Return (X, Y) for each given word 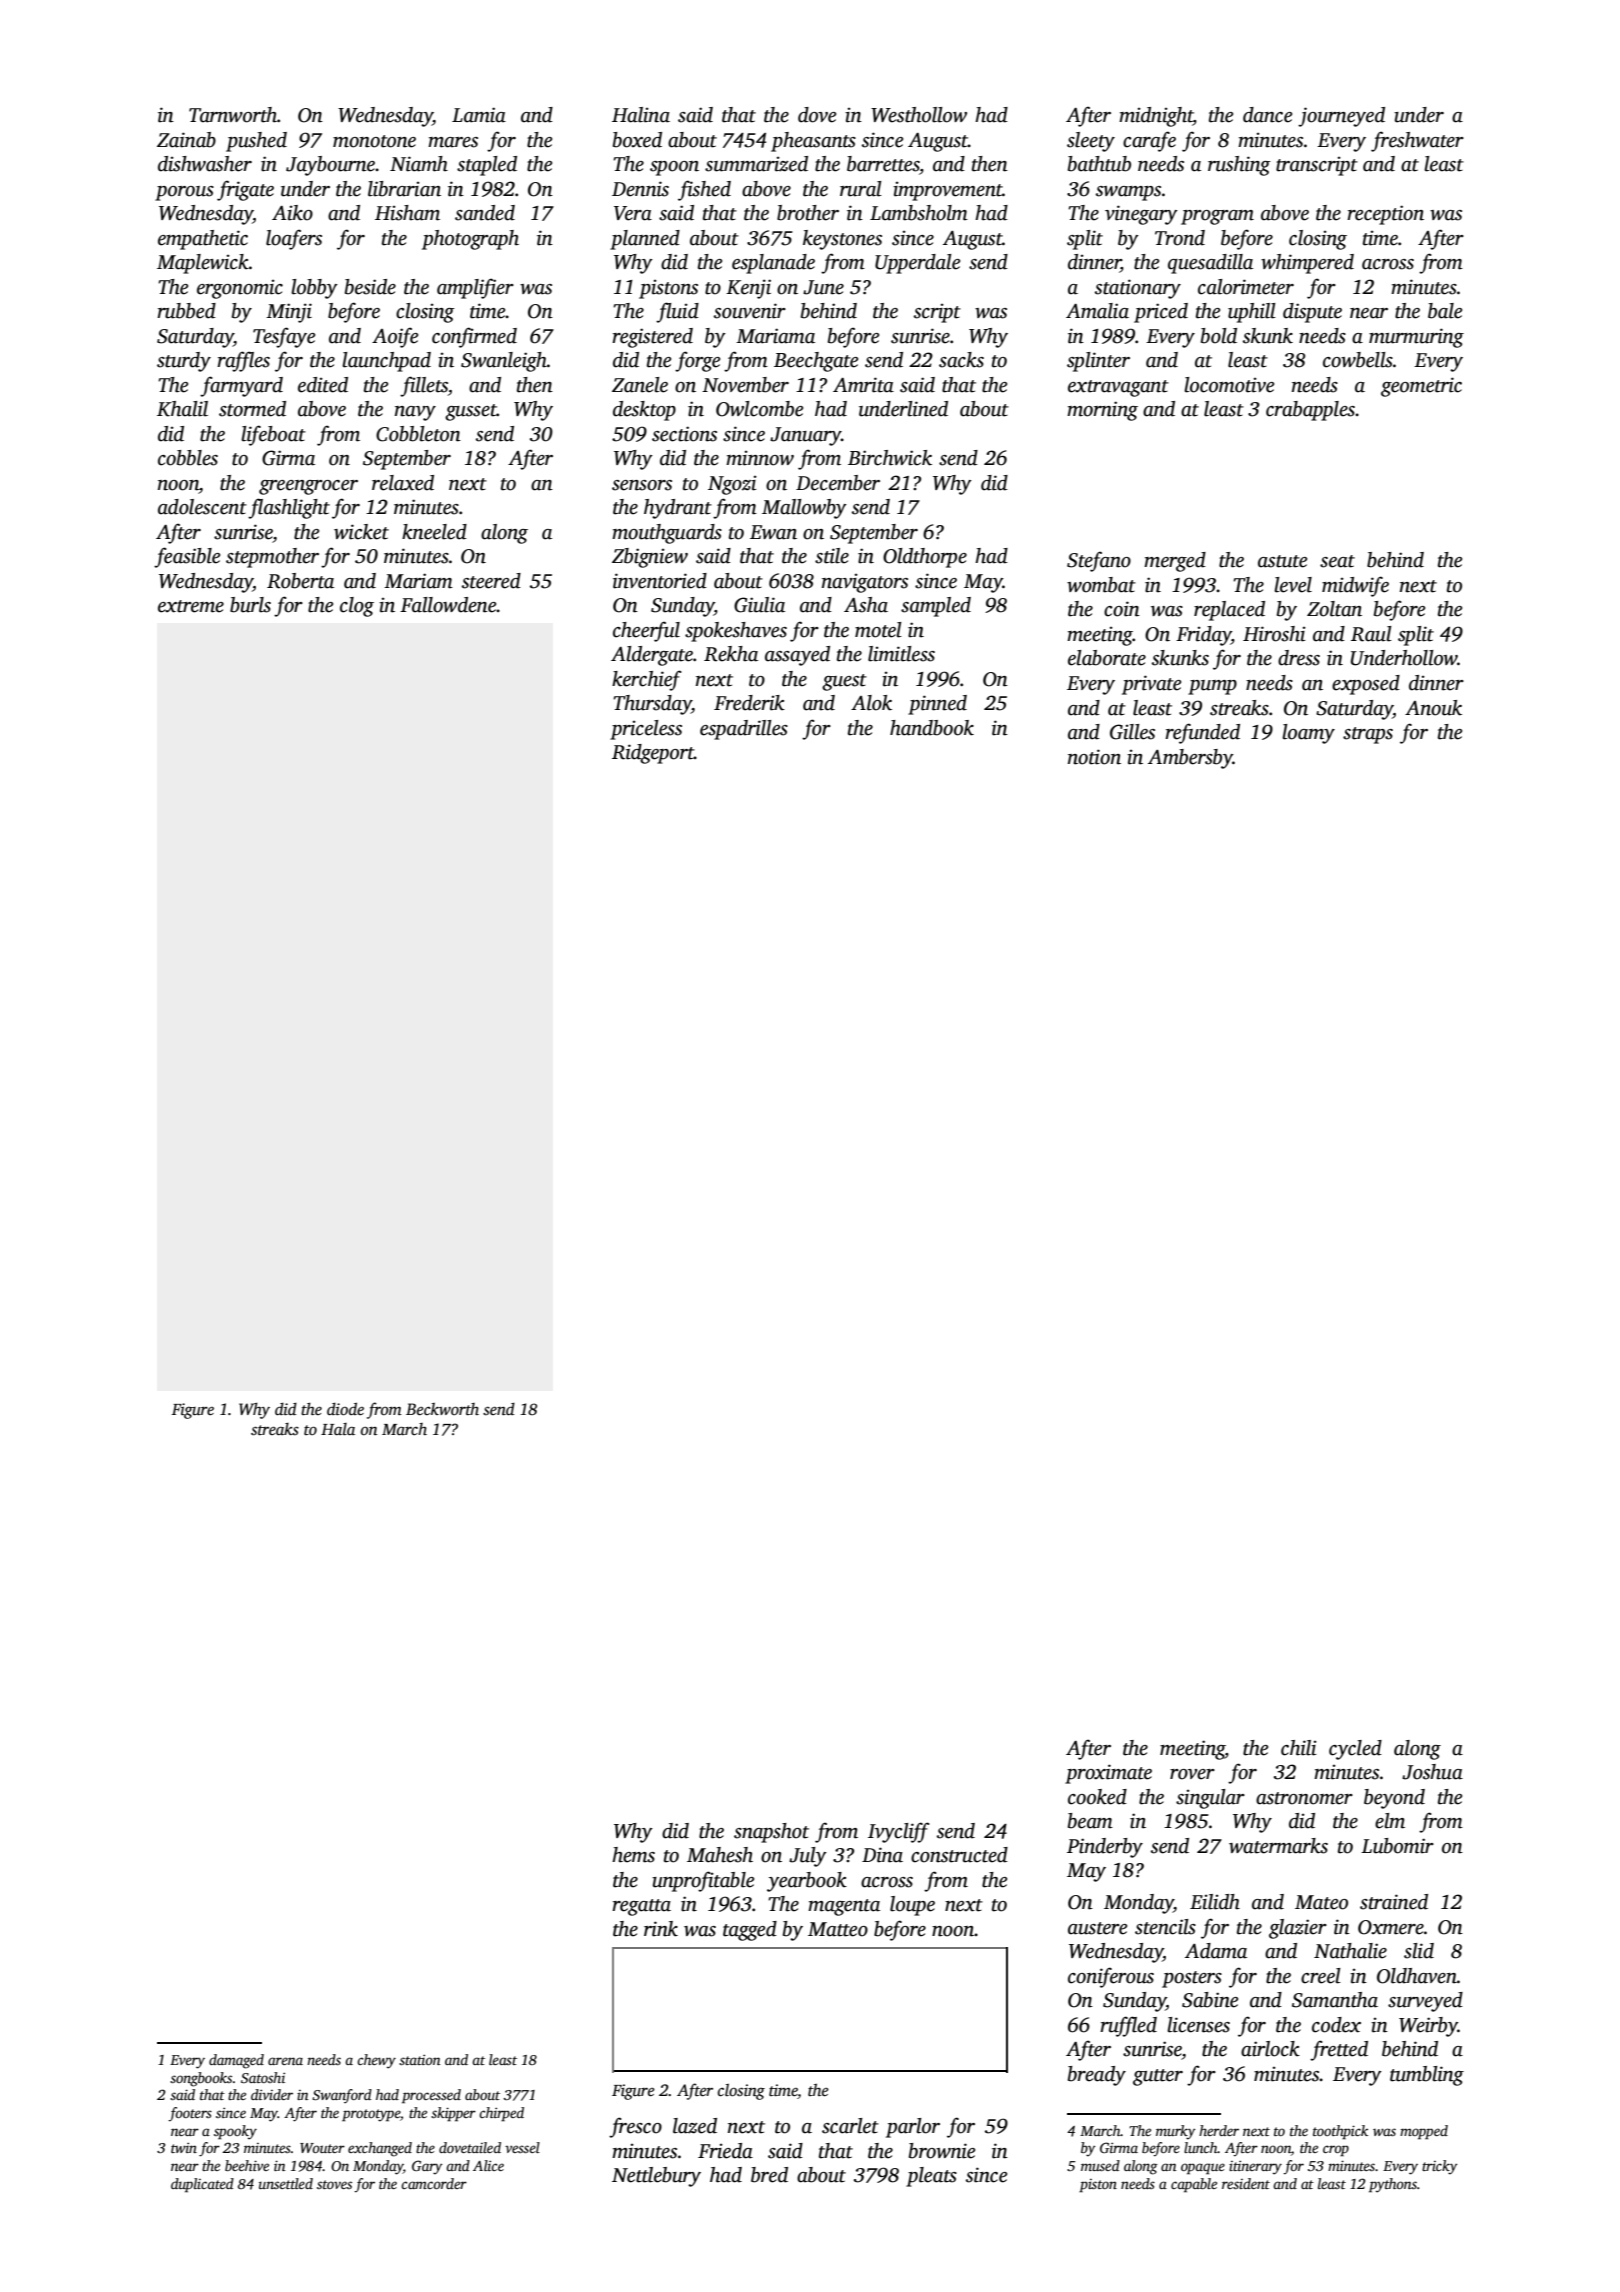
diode (345, 1409)
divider (272, 2094)
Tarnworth (233, 115)
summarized (756, 164)
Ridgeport (653, 754)
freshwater (1417, 141)
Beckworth (442, 1409)
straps (1368, 735)
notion (1094, 757)
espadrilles (744, 730)
